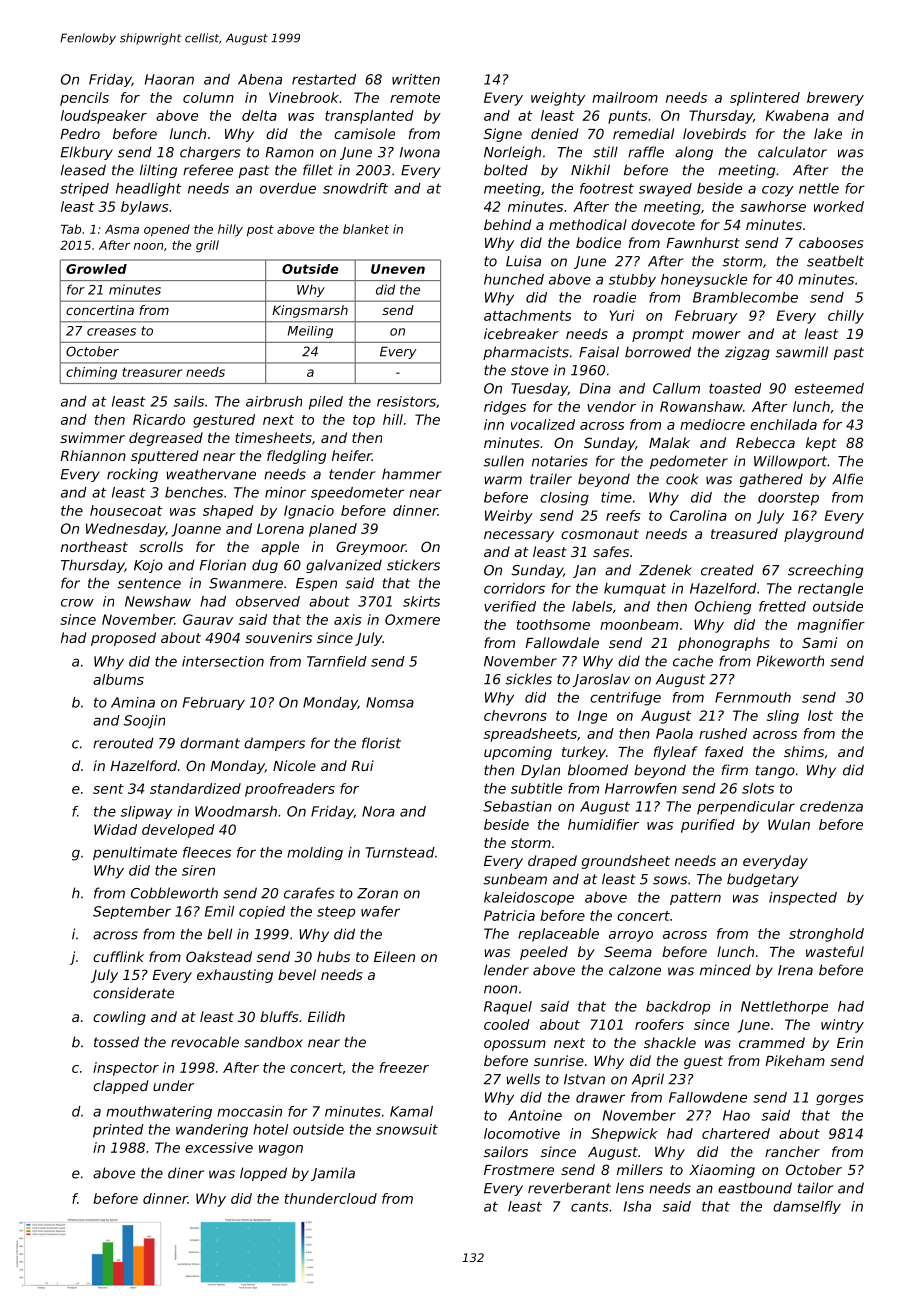 The height and width of the screenshot is (1308, 924). I want to click on brewery, so click(835, 99).
